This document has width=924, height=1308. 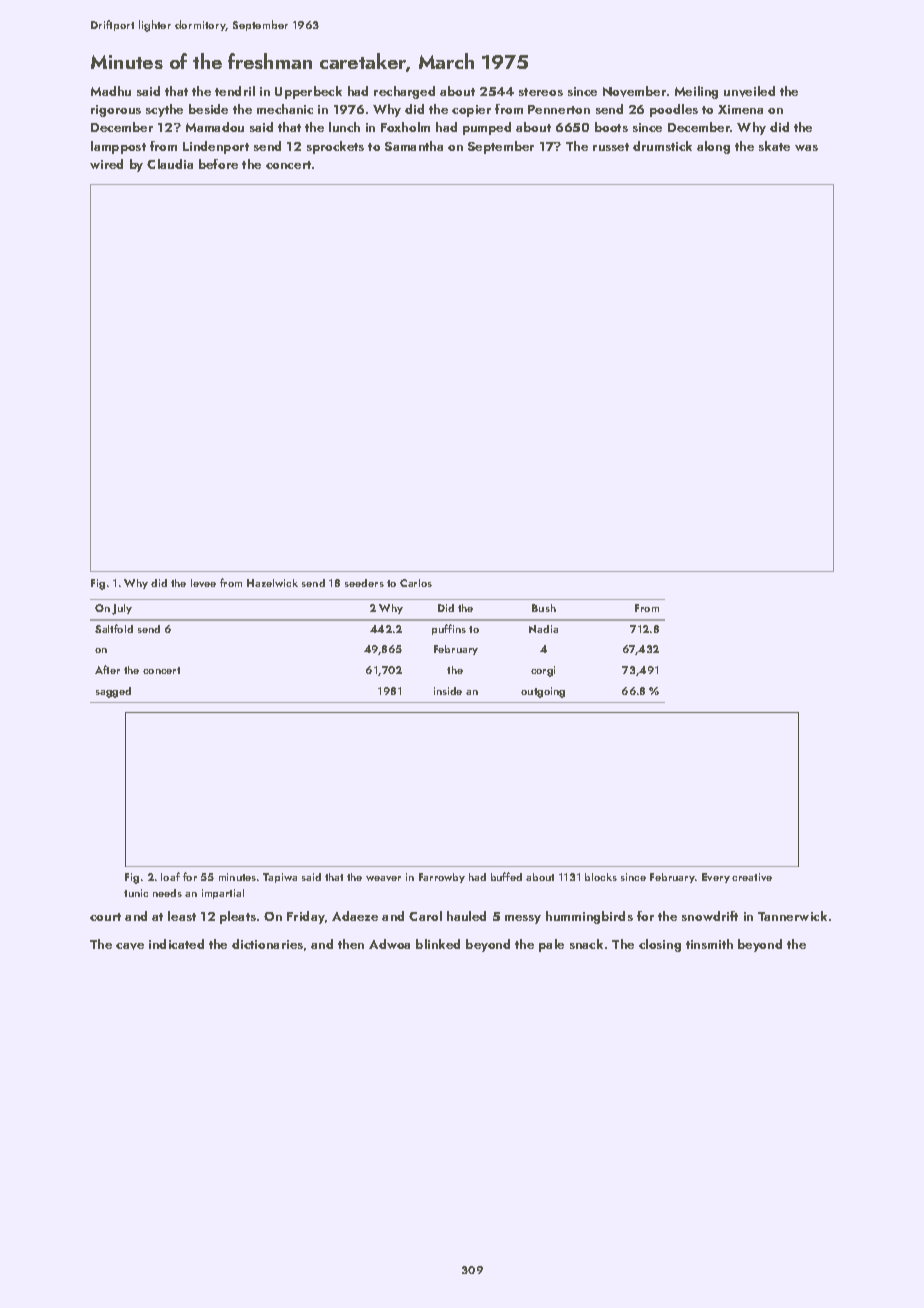 What do you see at coordinates (543, 629) in the document?
I see `Nadia` at bounding box center [543, 629].
